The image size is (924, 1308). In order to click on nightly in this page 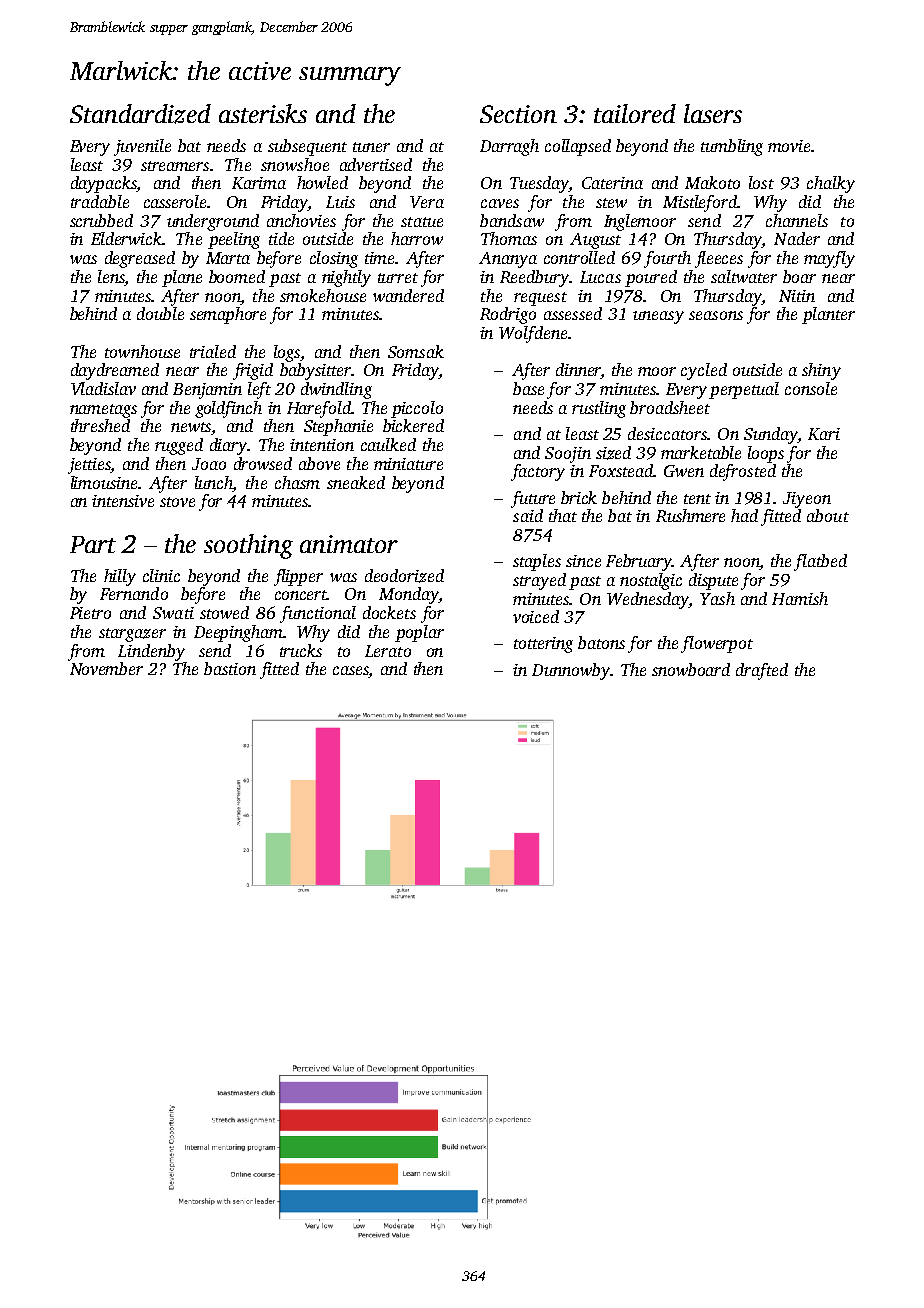, I will do `click(346, 278)`.
